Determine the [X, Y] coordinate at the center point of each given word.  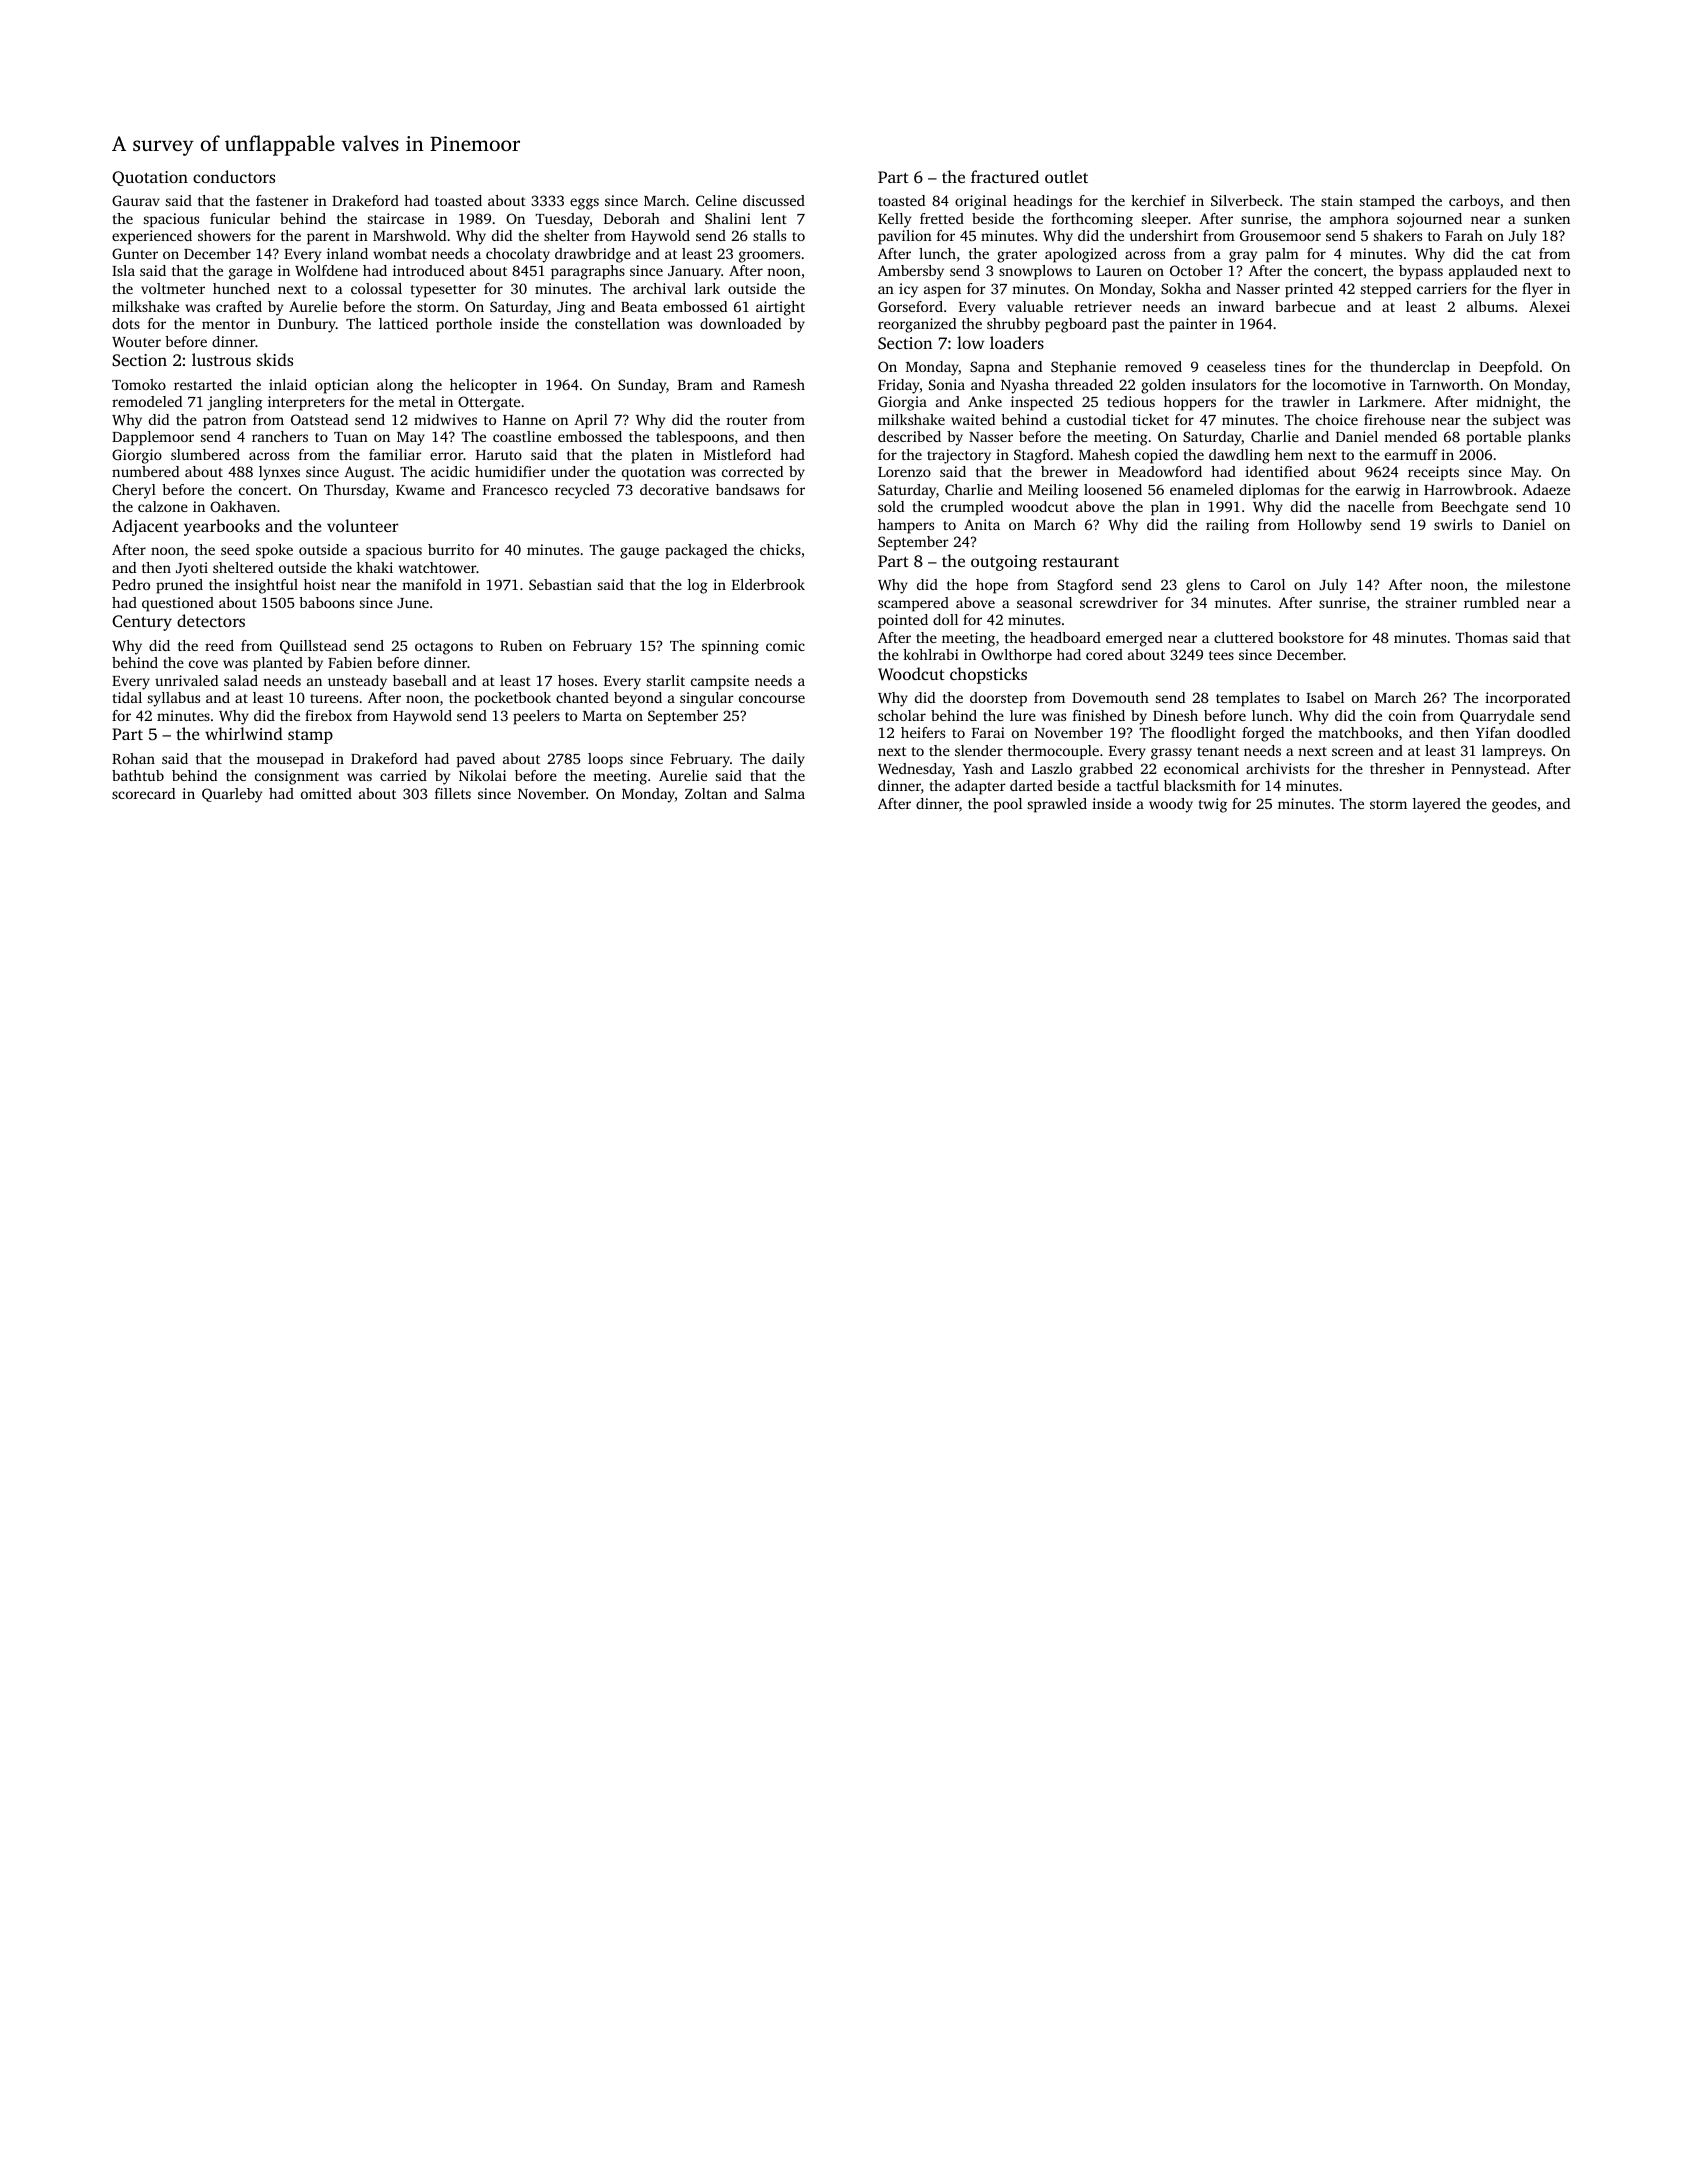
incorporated [1527, 699]
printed [1309, 290]
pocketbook [513, 699]
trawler [1306, 401]
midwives [445, 419]
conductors [234, 176]
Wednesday [915, 770]
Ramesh [779, 384]
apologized [1081, 255]
